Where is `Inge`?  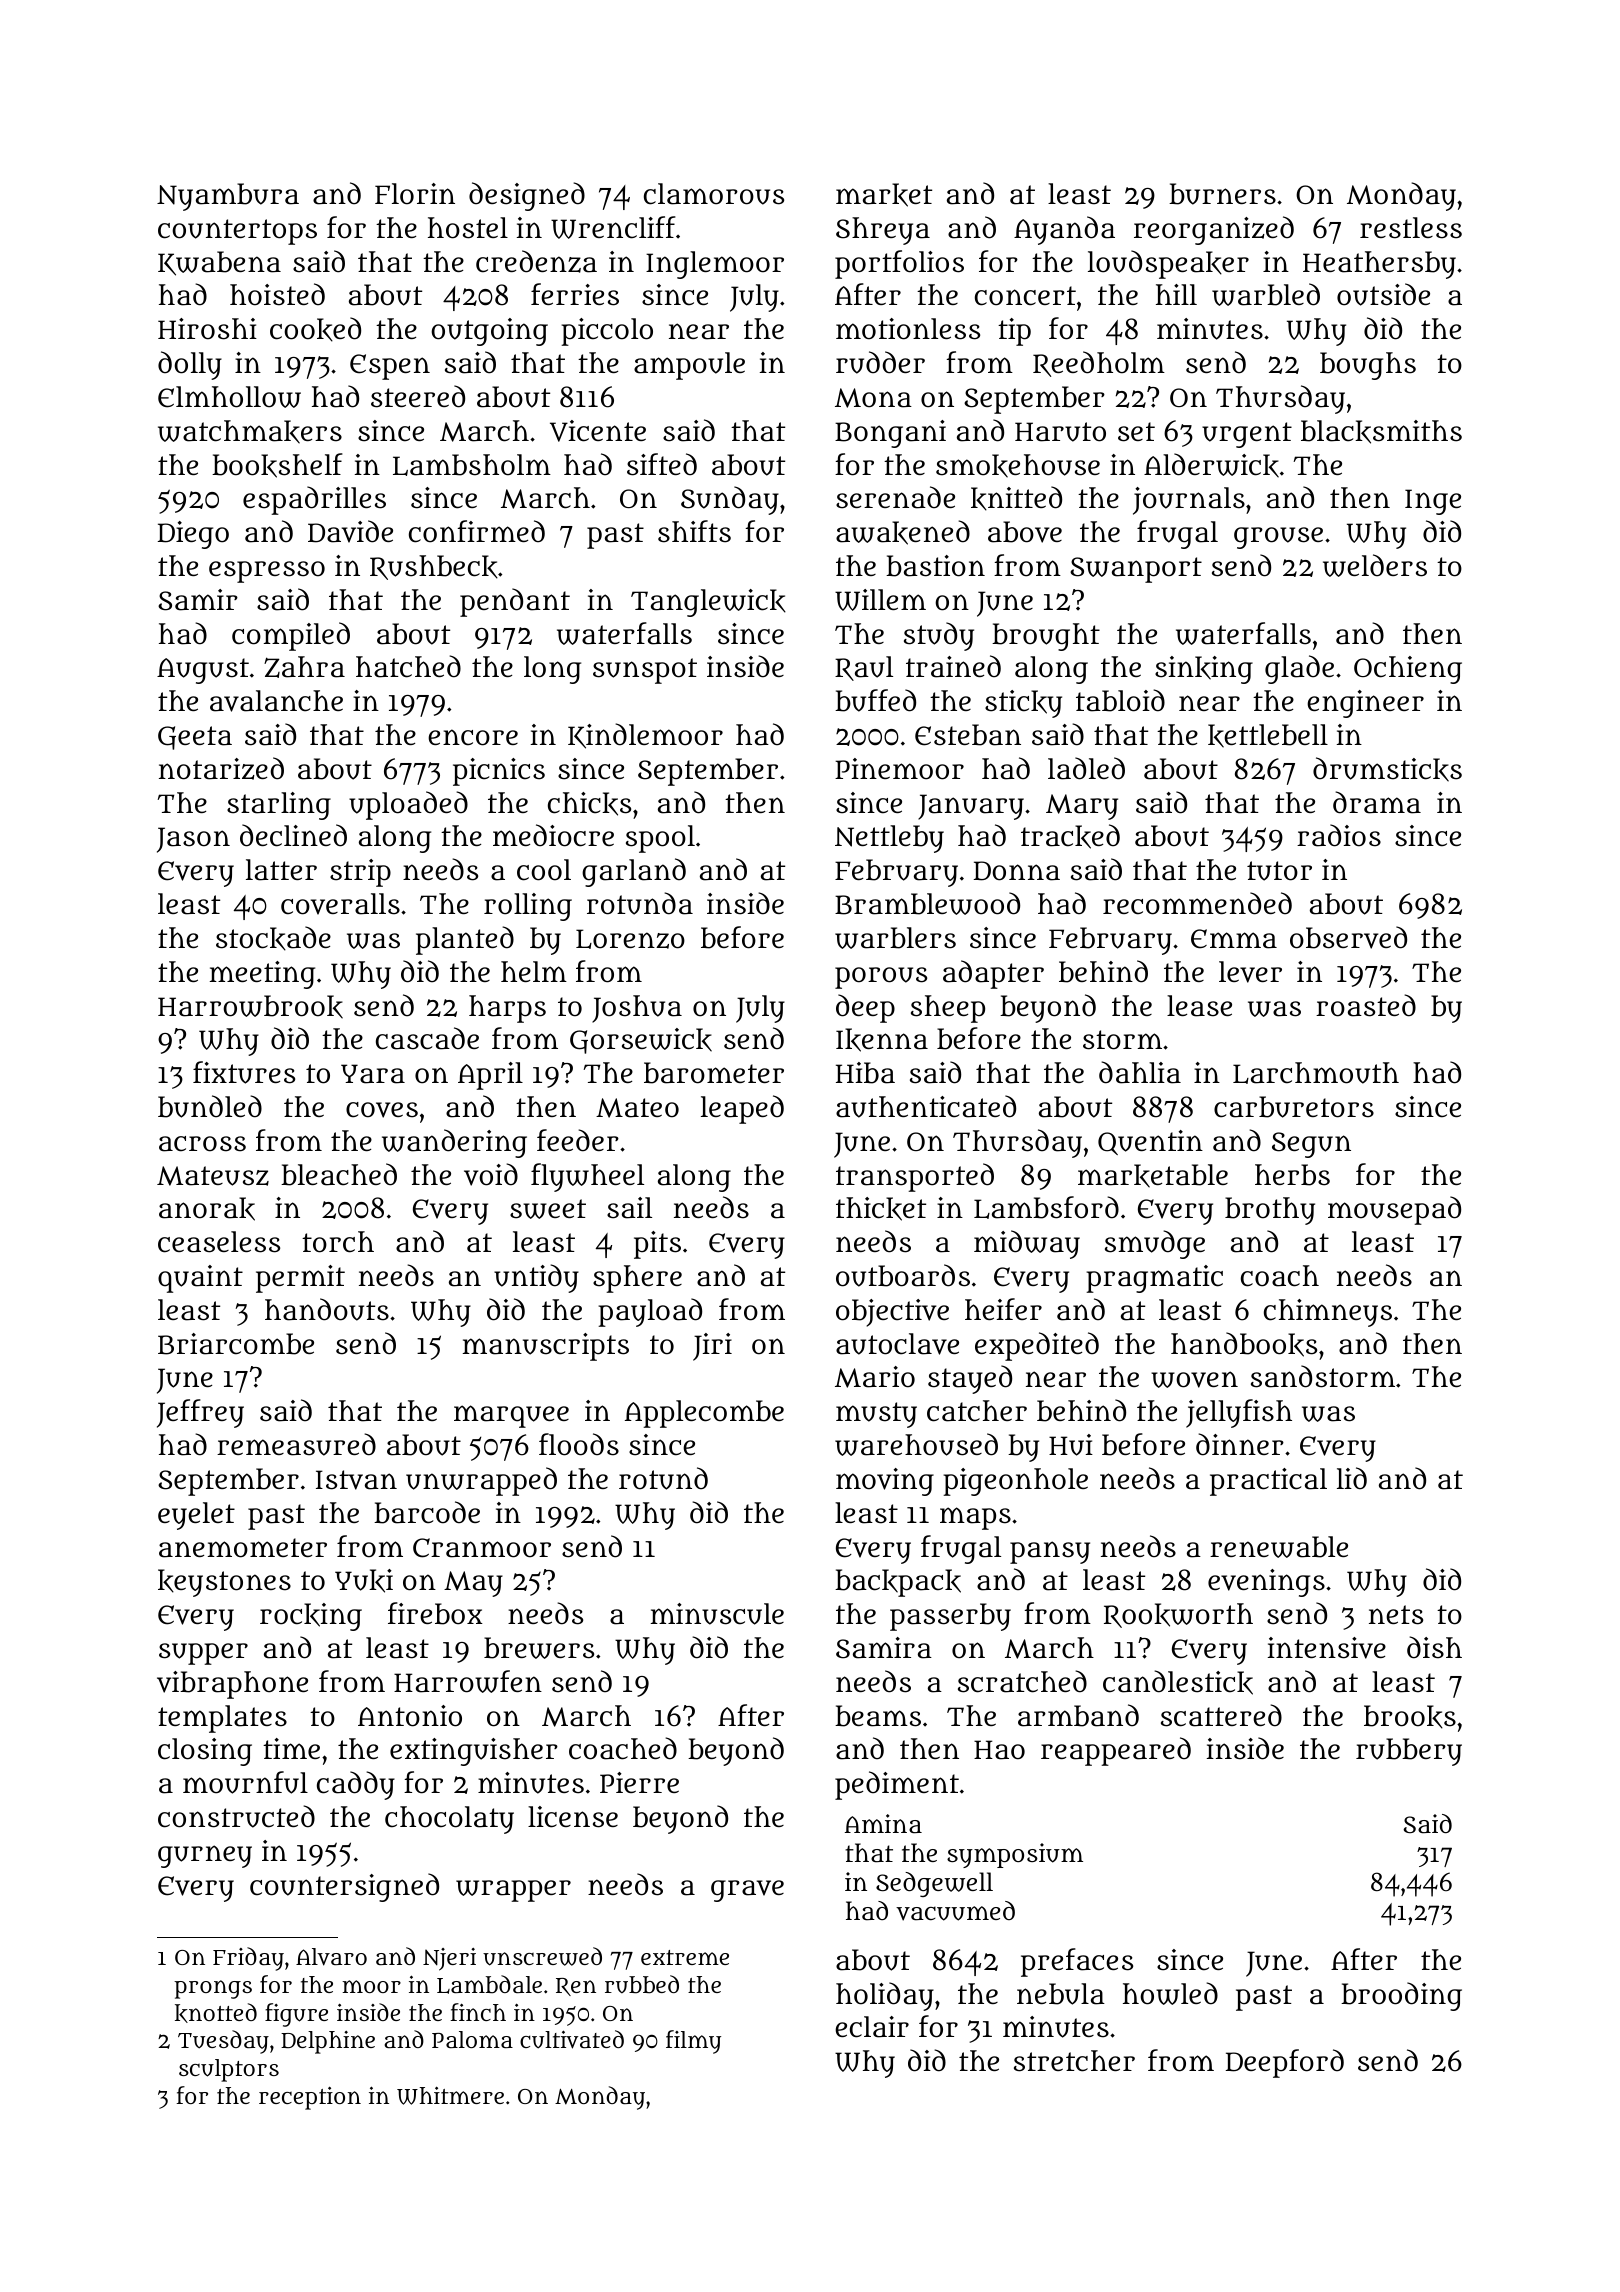 Inge is located at coordinates (1433, 502).
